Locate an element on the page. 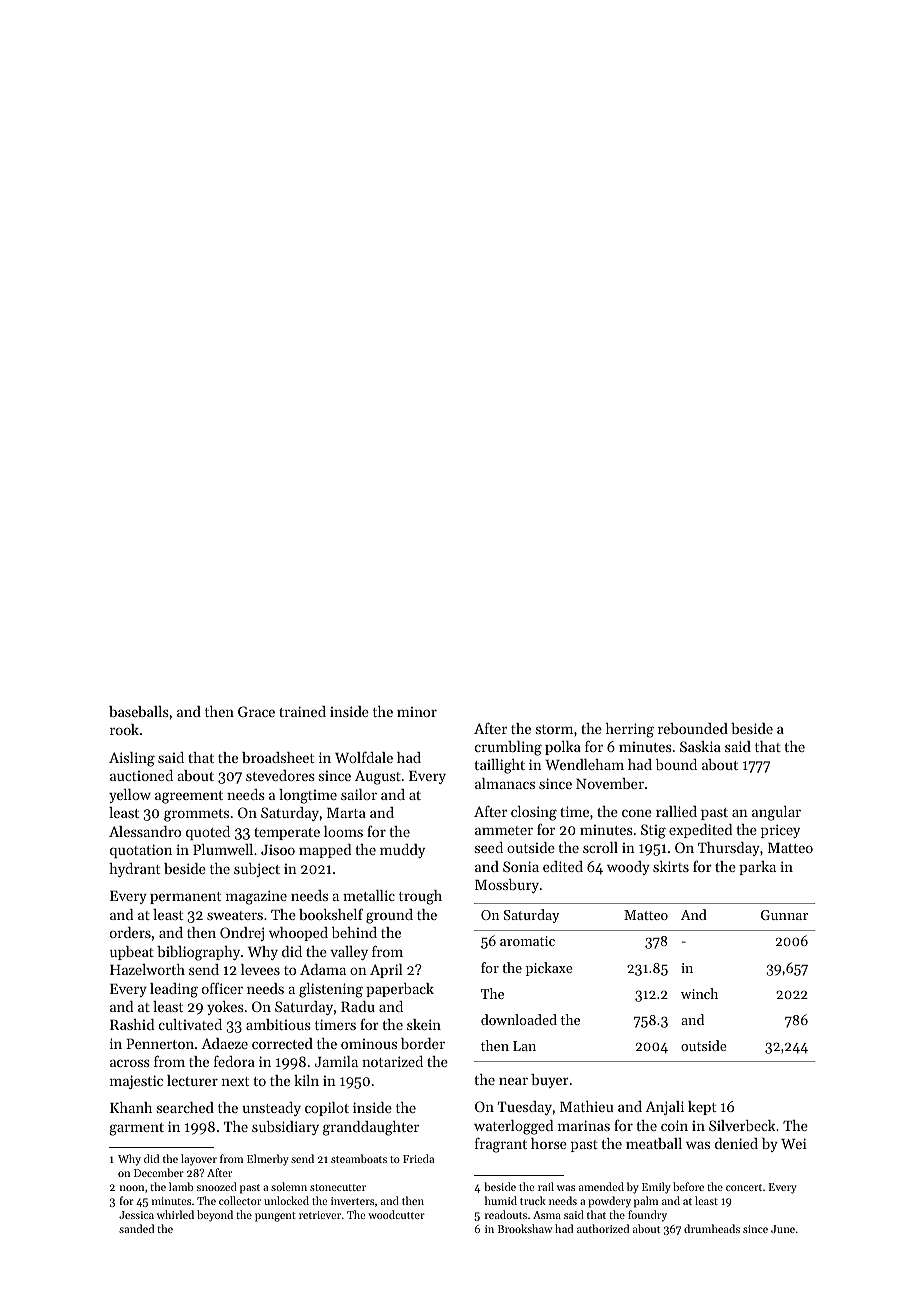 This page has height=1308, width=924. skein is located at coordinates (424, 1024).
